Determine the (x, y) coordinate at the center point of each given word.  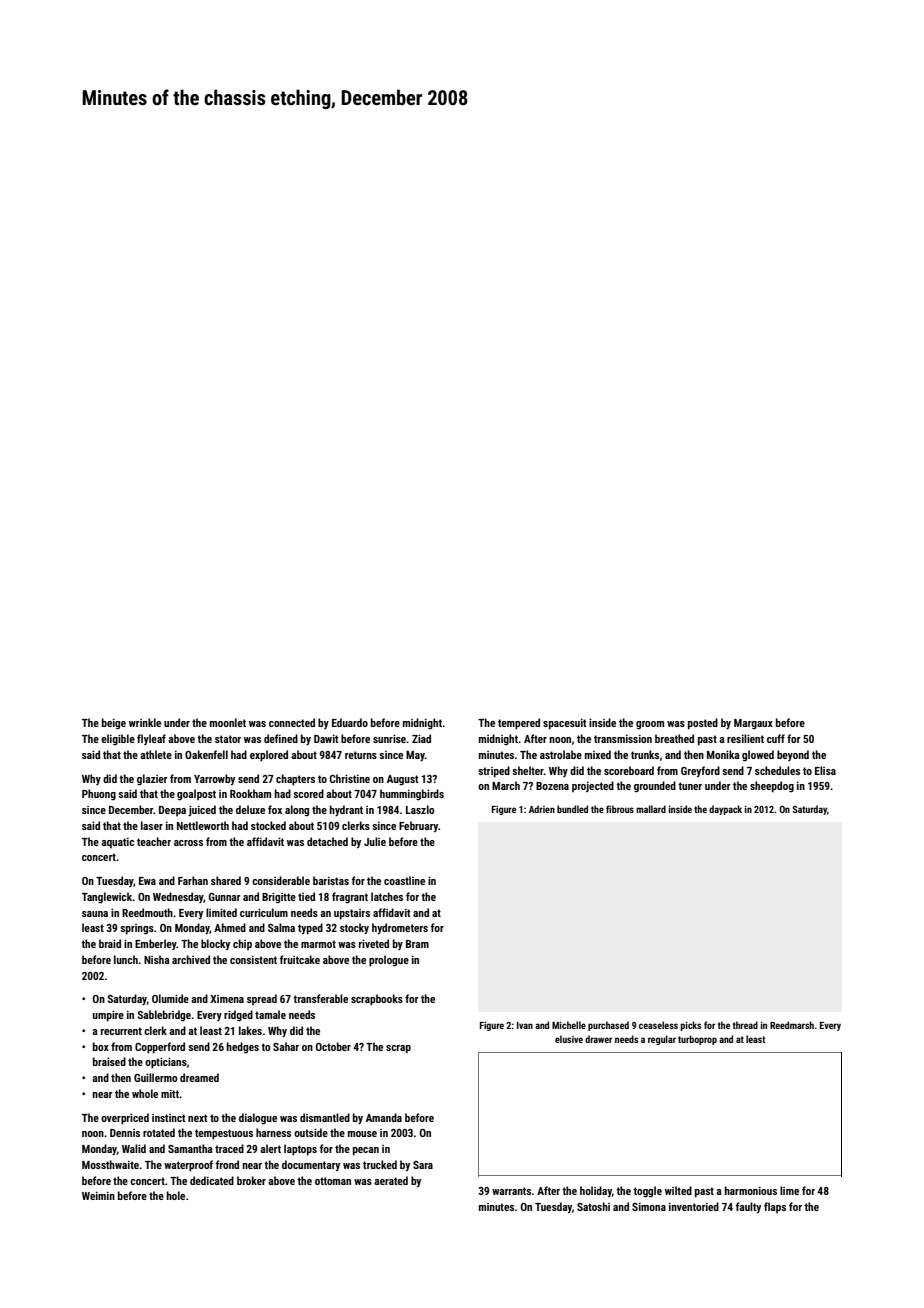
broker (251, 1180)
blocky (215, 944)
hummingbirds (412, 795)
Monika (723, 754)
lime (789, 1190)
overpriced (125, 1119)
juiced (202, 811)
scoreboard (629, 770)
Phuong (99, 794)
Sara (423, 1165)
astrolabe (561, 754)
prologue (389, 961)
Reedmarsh (792, 1025)
